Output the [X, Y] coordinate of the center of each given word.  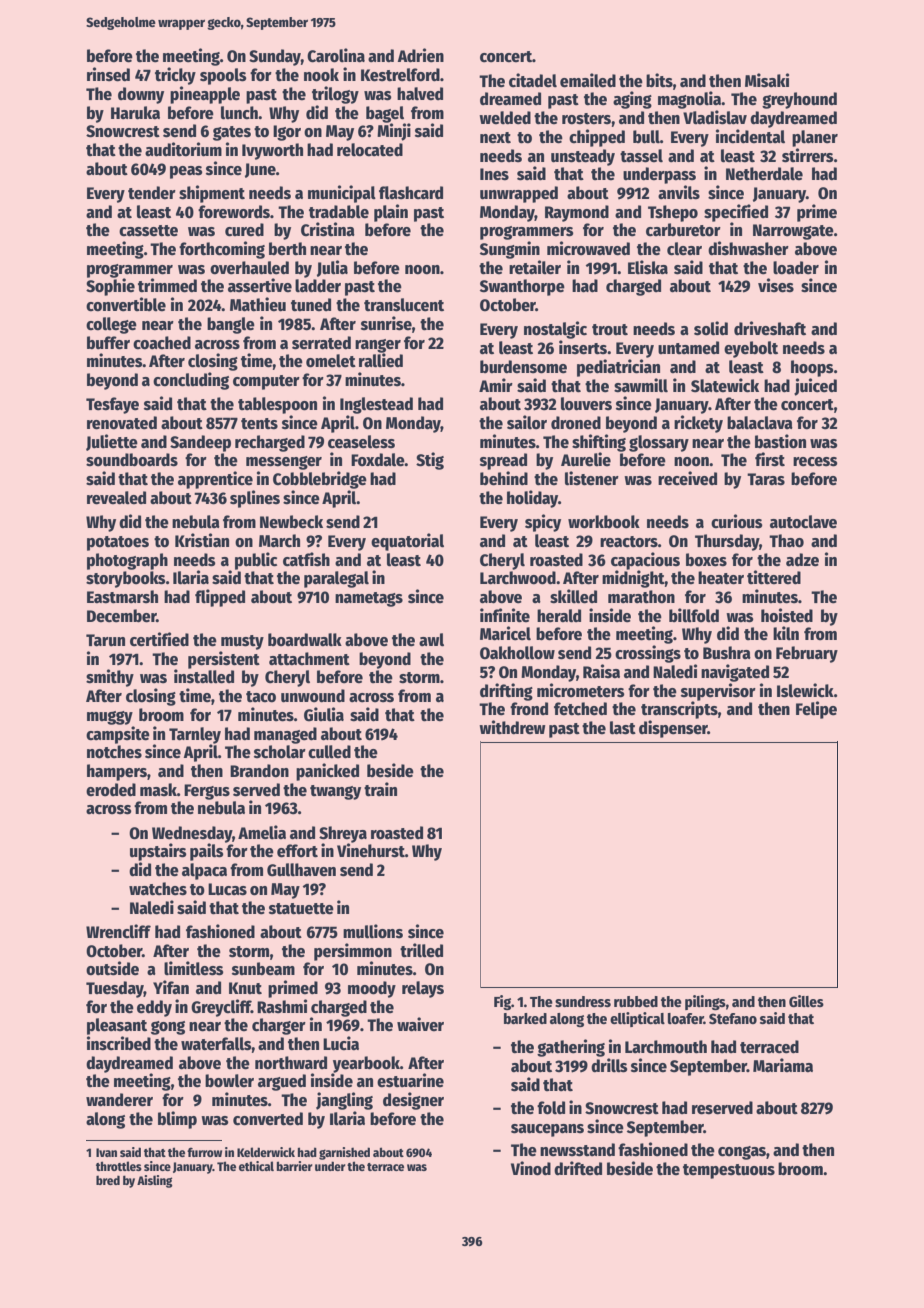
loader [796, 268]
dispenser [673, 729]
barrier [295, 1166]
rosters [586, 119]
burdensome [523, 367]
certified [159, 639]
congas [742, 1153]
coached [162, 343]
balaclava [760, 423]
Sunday [275, 57]
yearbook [366, 1064]
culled [329, 752]
